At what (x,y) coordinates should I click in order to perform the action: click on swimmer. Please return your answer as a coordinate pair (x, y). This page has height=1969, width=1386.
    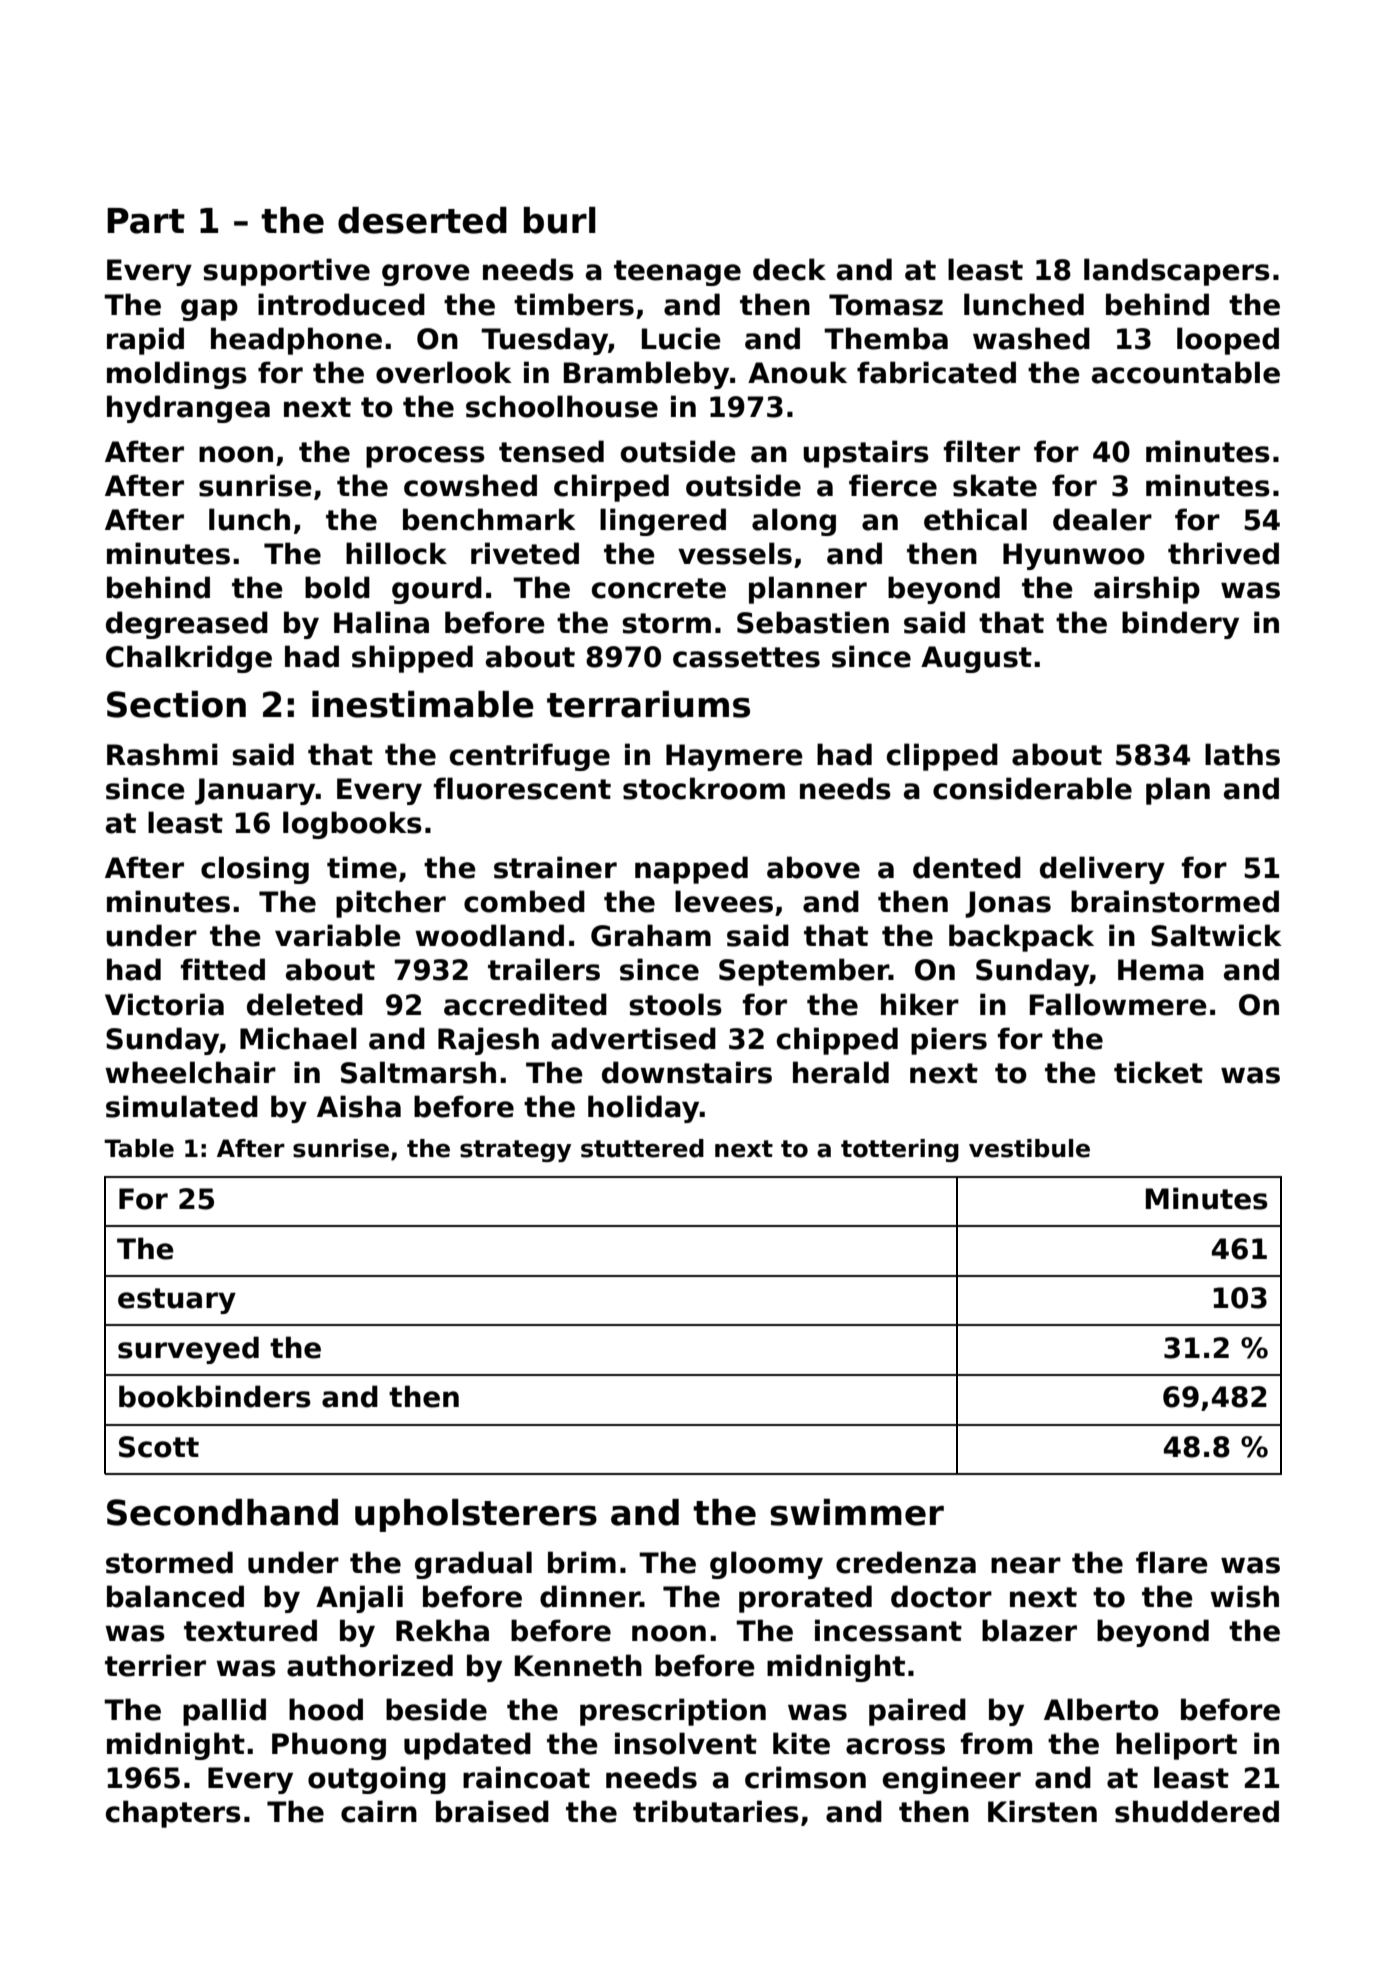
    Looking at the image, I should click on (857, 1512).
